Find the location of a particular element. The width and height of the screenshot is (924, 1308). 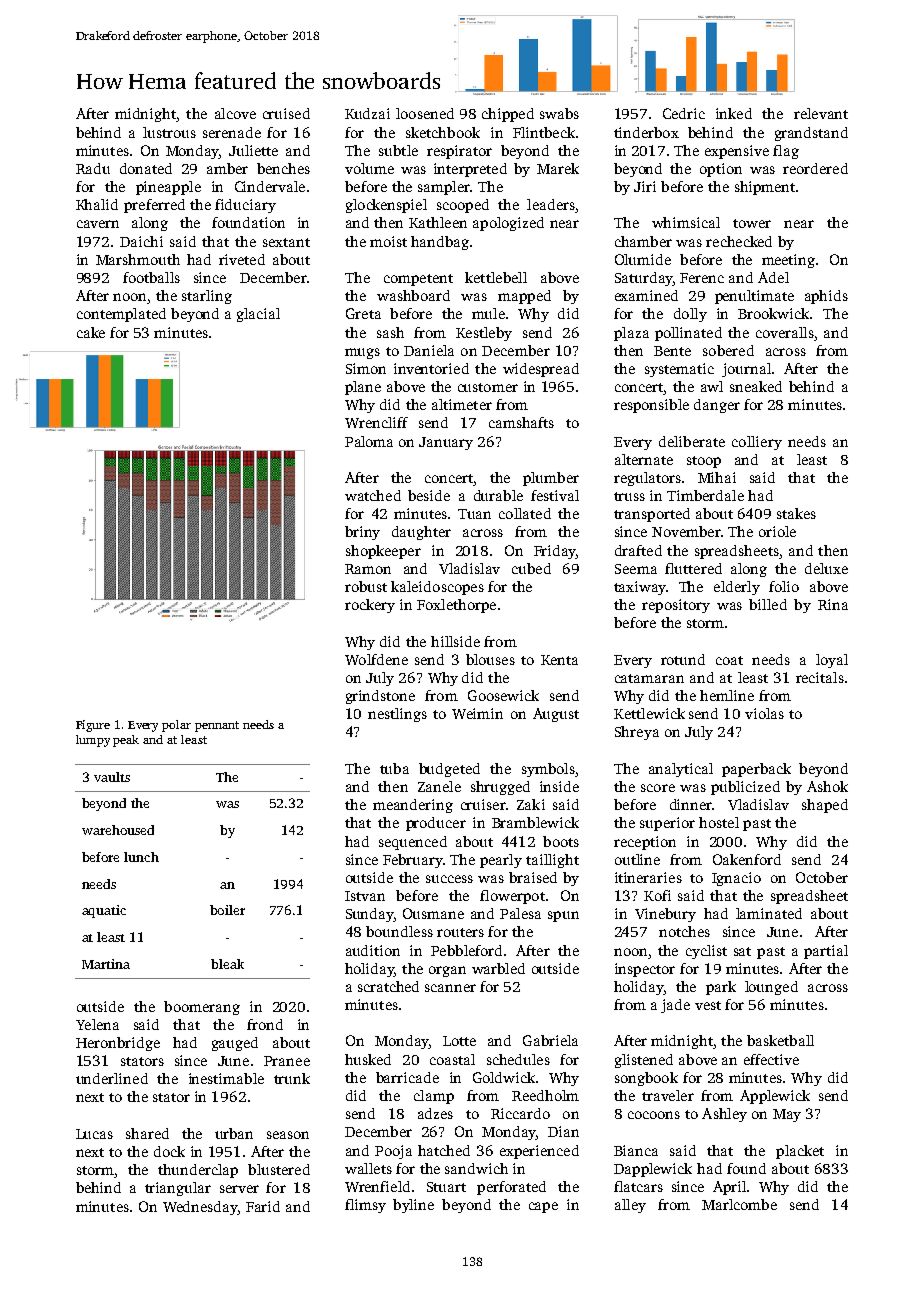

Figure is located at coordinates (93, 726).
